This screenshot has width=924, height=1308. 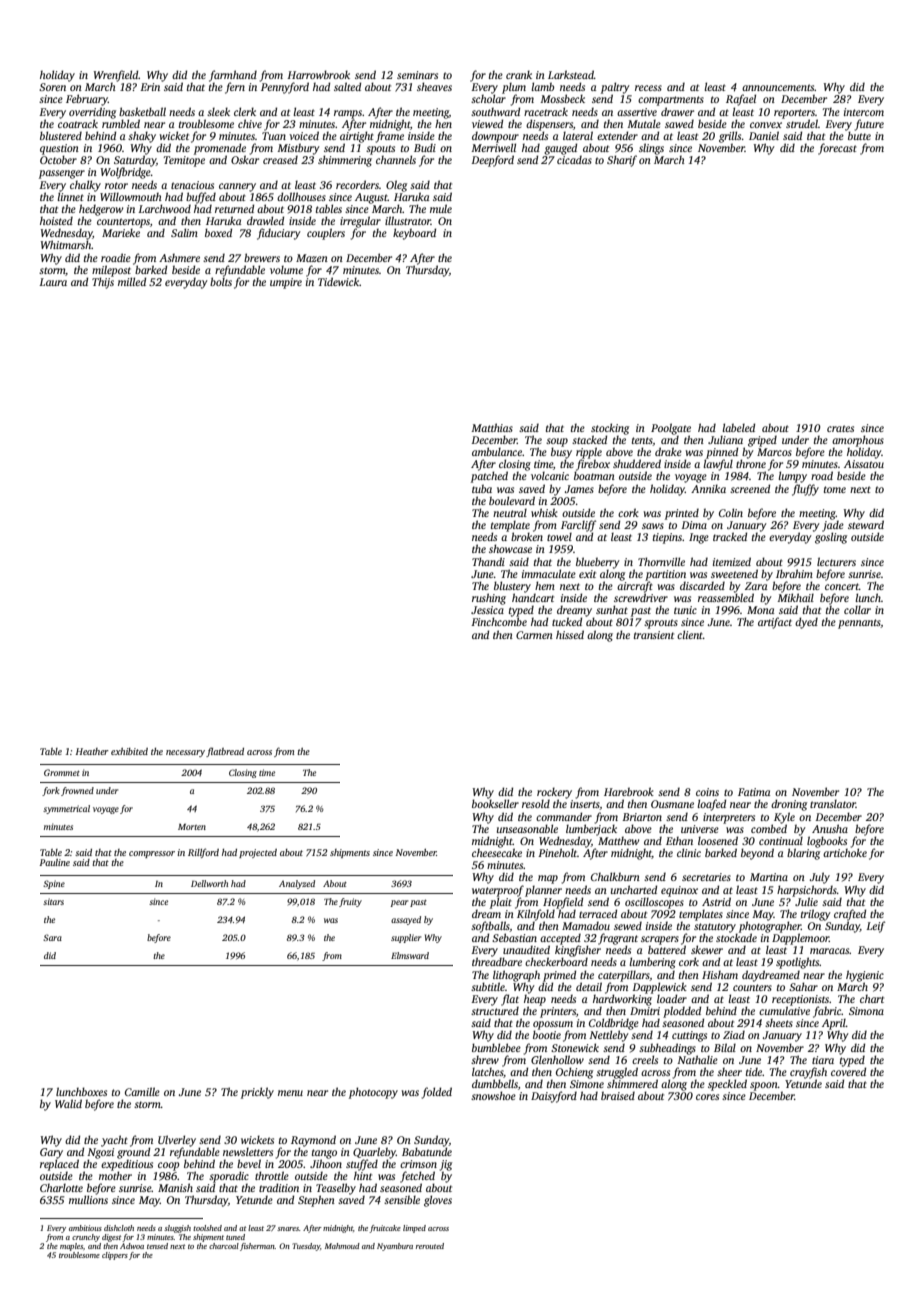 I want to click on clippers, so click(x=115, y=1256).
